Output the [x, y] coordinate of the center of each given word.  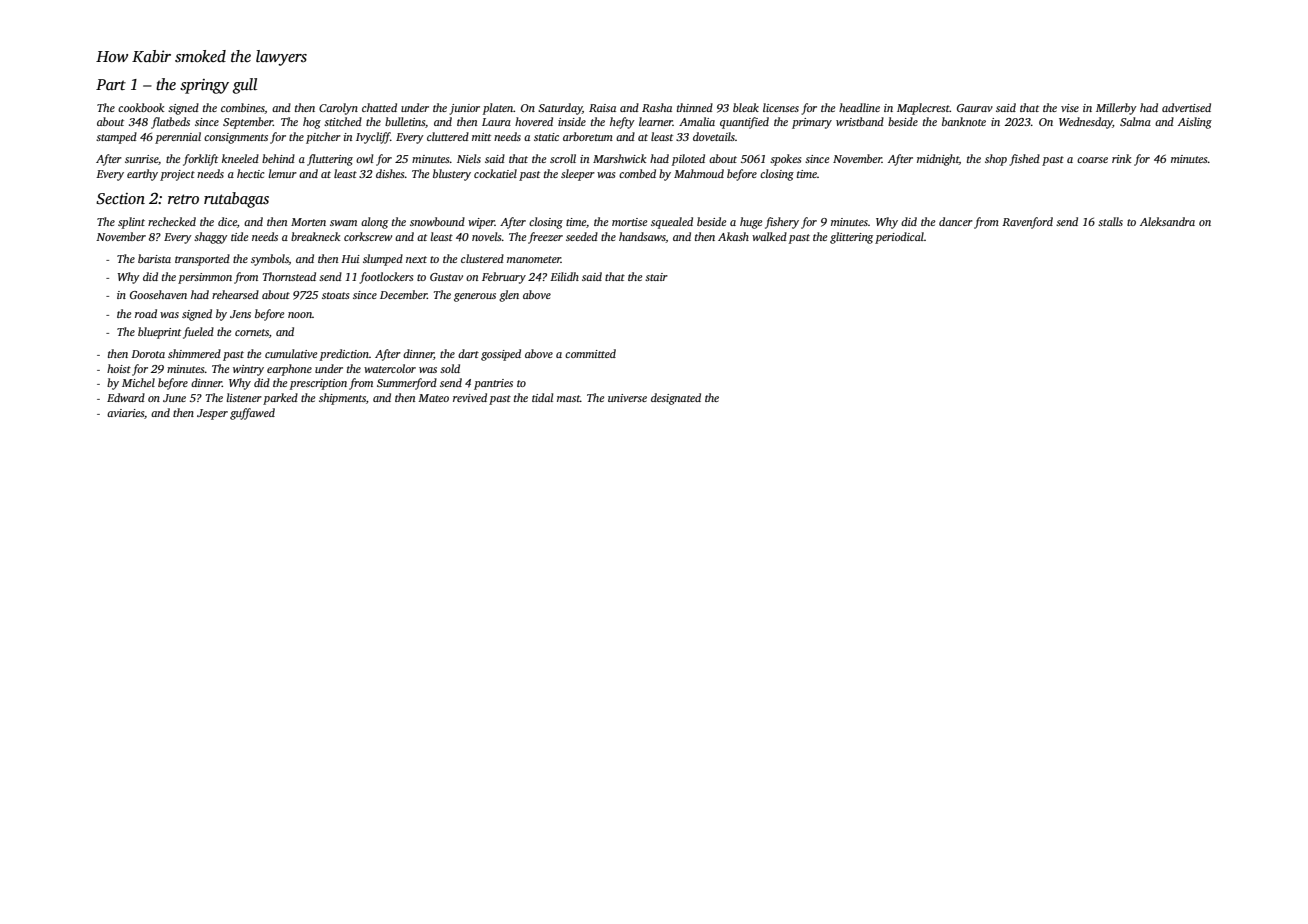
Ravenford [1027, 223]
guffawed [252, 414]
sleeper [578, 175]
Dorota [148, 354]
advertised [1186, 107]
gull [245, 86]
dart [468, 353]
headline [859, 107]
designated [676, 399]
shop [996, 160]
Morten [308, 222]
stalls [1110, 221]
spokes [785, 160]
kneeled [240, 158]
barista [154, 258]
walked [769, 236]
